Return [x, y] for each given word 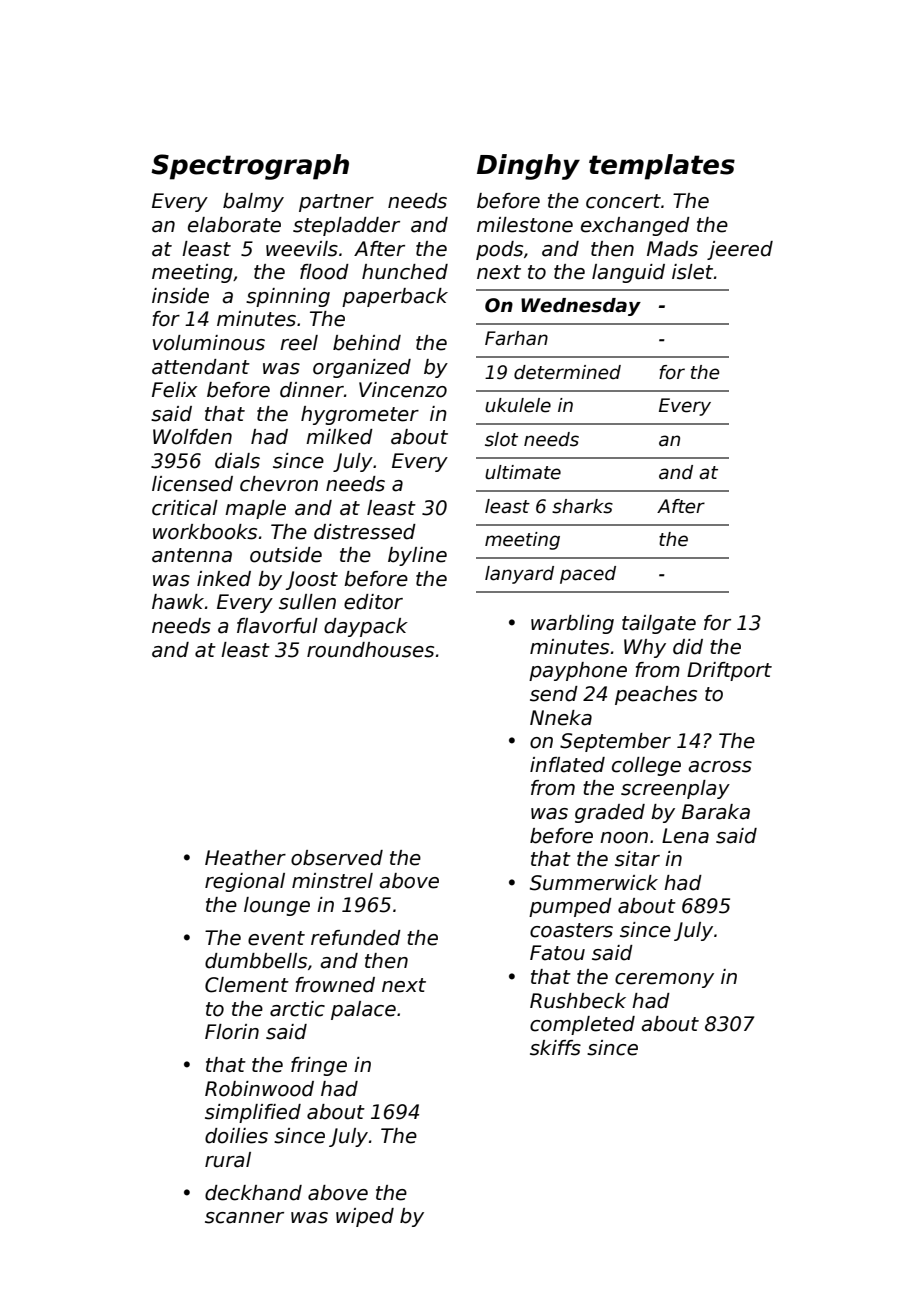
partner [336, 203]
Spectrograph [250, 167]
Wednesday [581, 307]
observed [337, 858]
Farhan [516, 338]
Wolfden [192, 437]
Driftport [729, 671]
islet [692, 272]
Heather [245, 858]
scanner [244, 1218]
